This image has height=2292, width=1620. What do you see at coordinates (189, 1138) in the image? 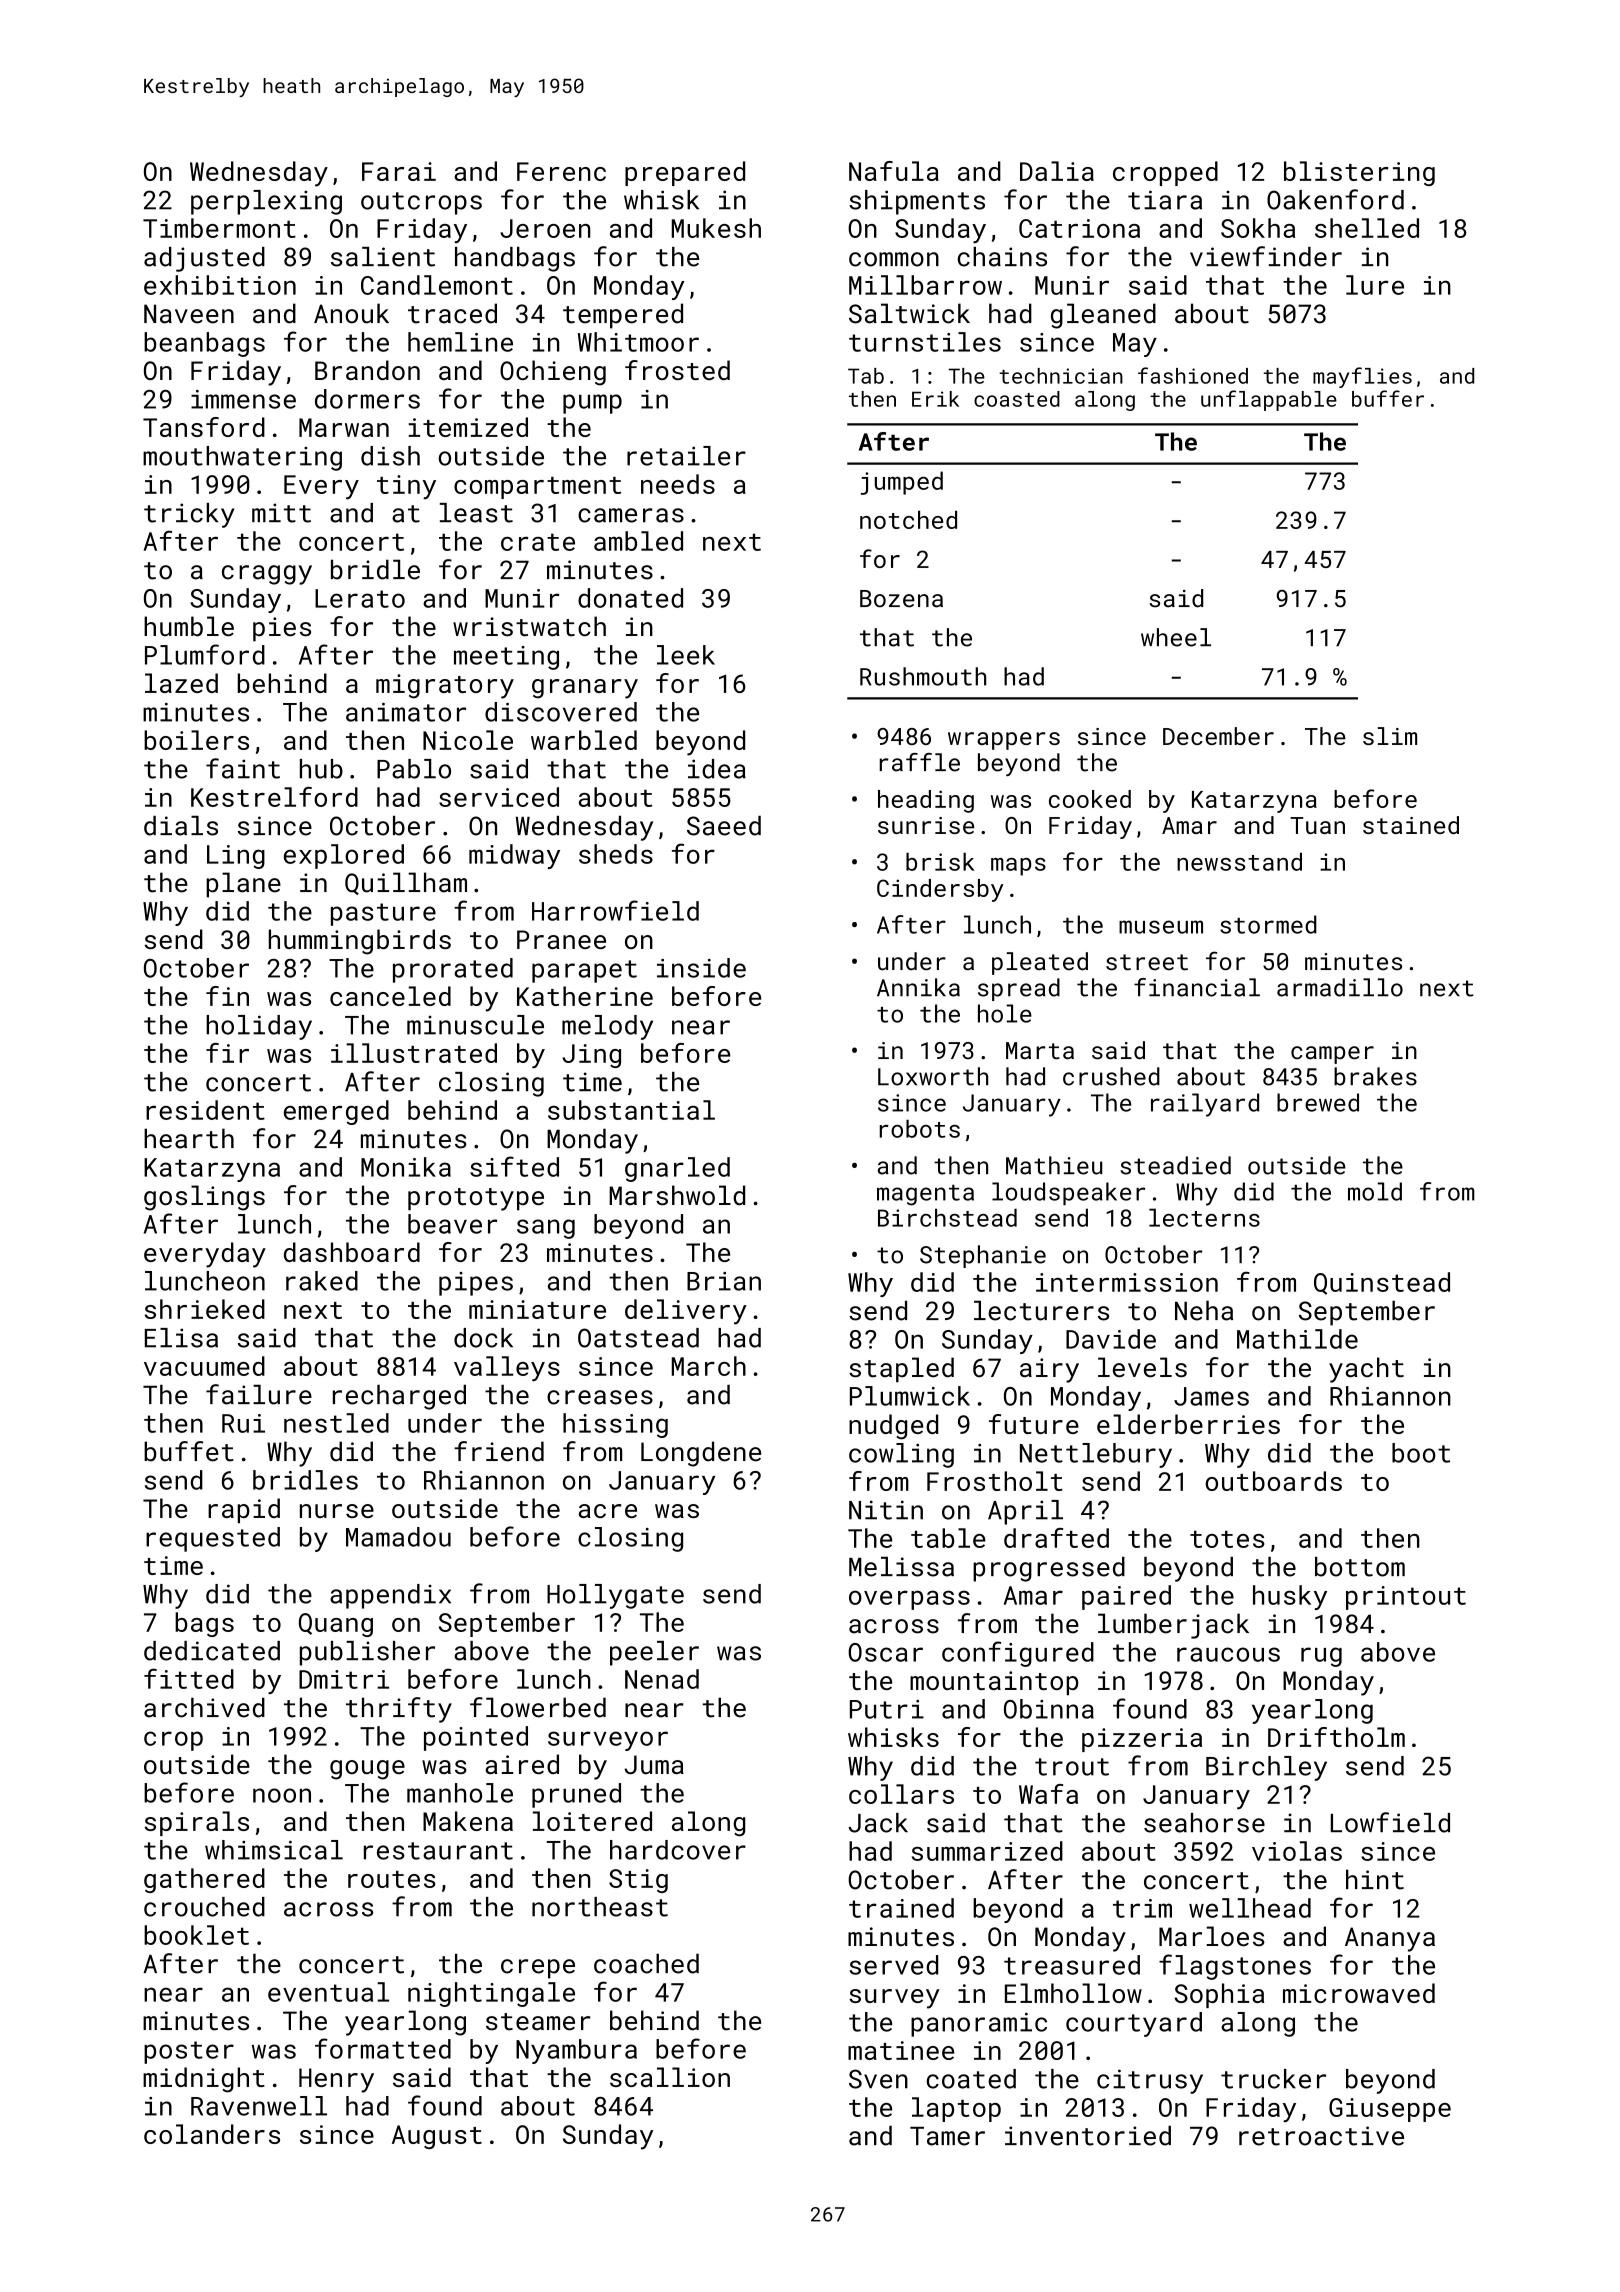
I see `hearth` at bounding box center [189, 1138].
